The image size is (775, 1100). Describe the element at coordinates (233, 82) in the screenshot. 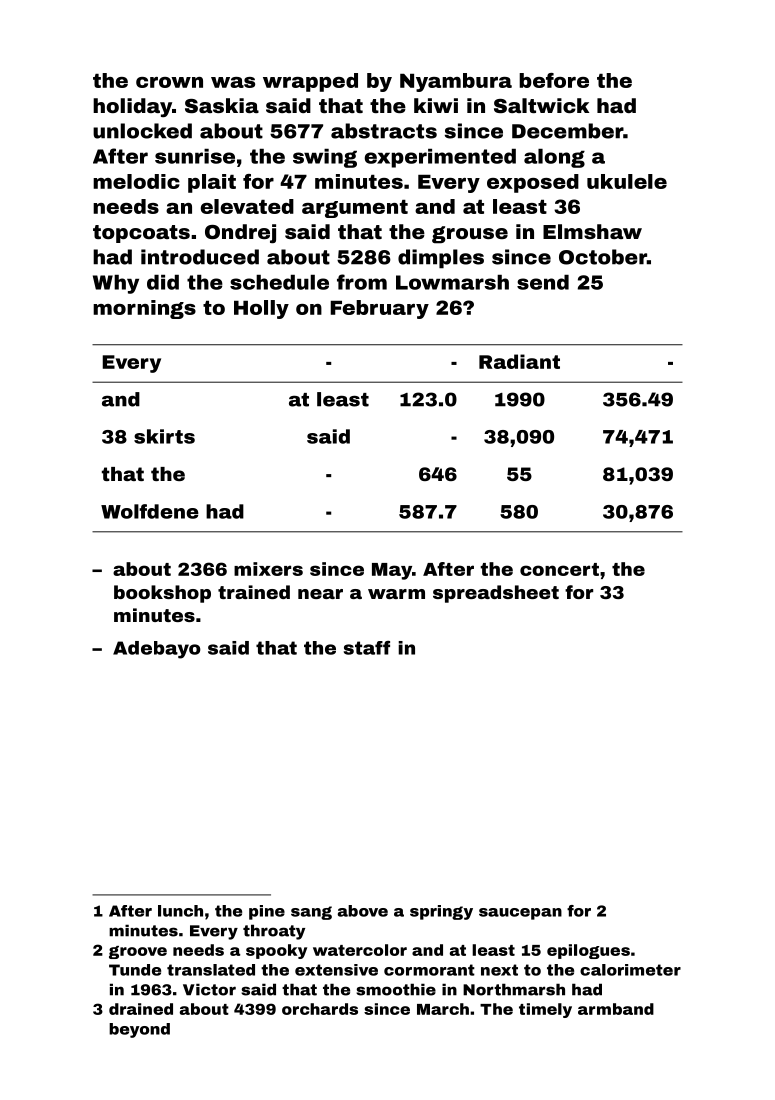

I see `was` at that location.
